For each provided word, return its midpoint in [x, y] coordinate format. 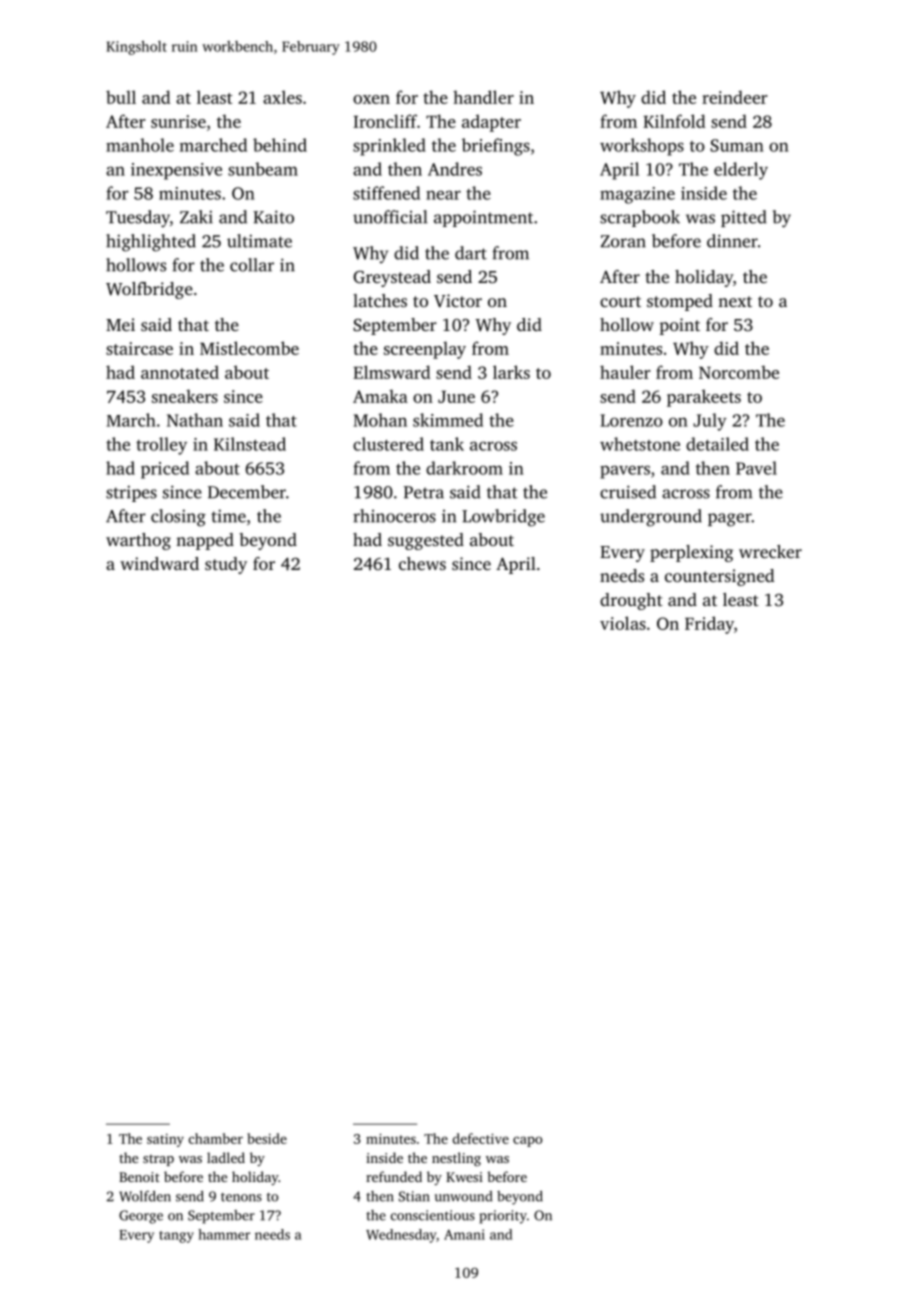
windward [159, 563]
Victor [458, 301]
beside [267, 1138]
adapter [491, 123]
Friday [709, 625]
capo [527, 1141]
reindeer [735, 97]
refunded [394, 1176]
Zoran [623, 241]
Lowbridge [503, 518]
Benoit [139, 1177]
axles [282, 97]
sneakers [185, 396]
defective [481, 1138]
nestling [456, 1159]
